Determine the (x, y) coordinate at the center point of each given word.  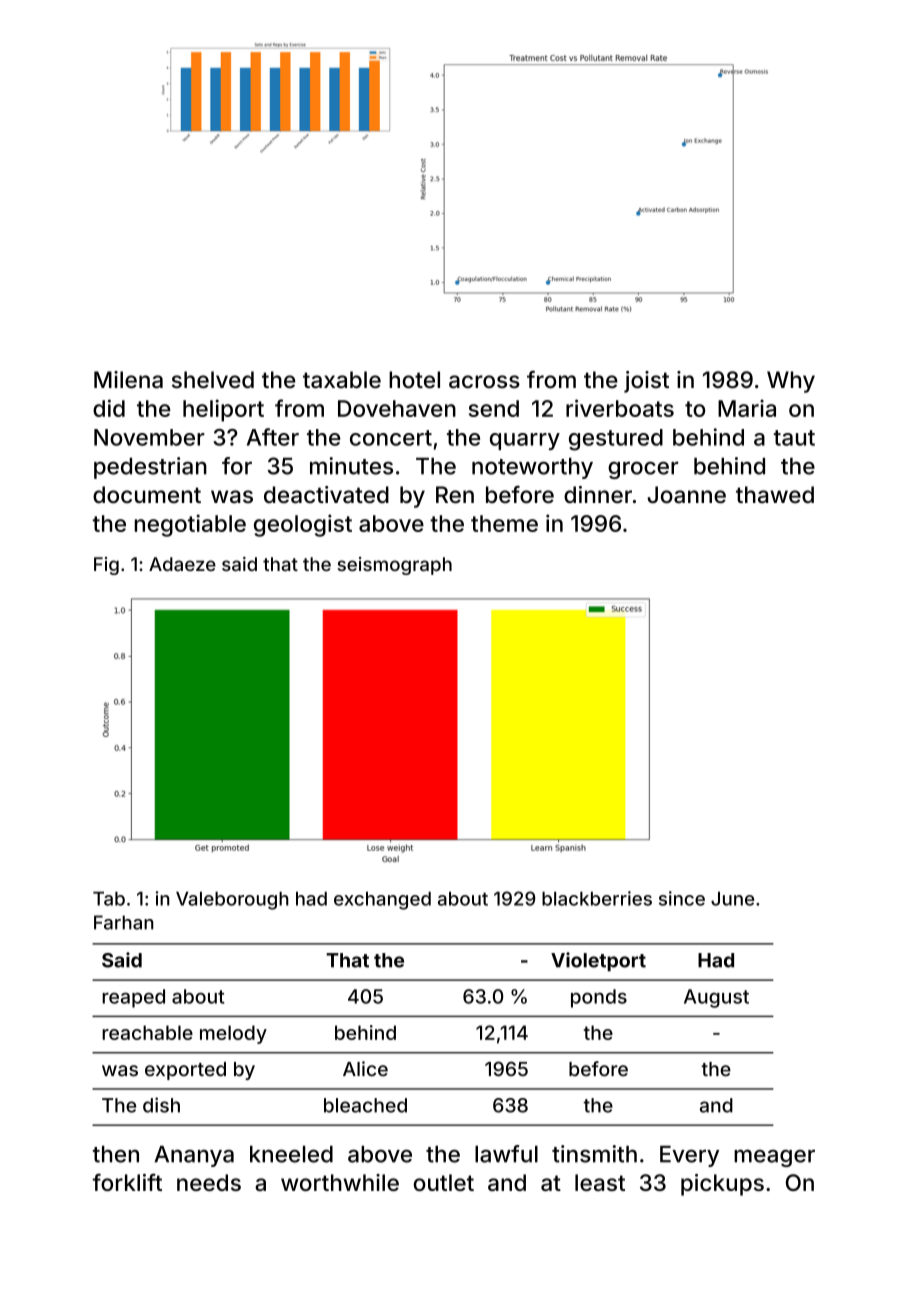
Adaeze (182, 564)
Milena (128, 380)
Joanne (686, 495)
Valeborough (232, 901)
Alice (365, 1069)
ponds (599, 998)
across (484, 382)
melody (233, 1034)
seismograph (394, 566)
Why (791, 382)
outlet (444, 1182)
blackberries (597, 898)
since (682, 898)
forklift (127, 1182)
